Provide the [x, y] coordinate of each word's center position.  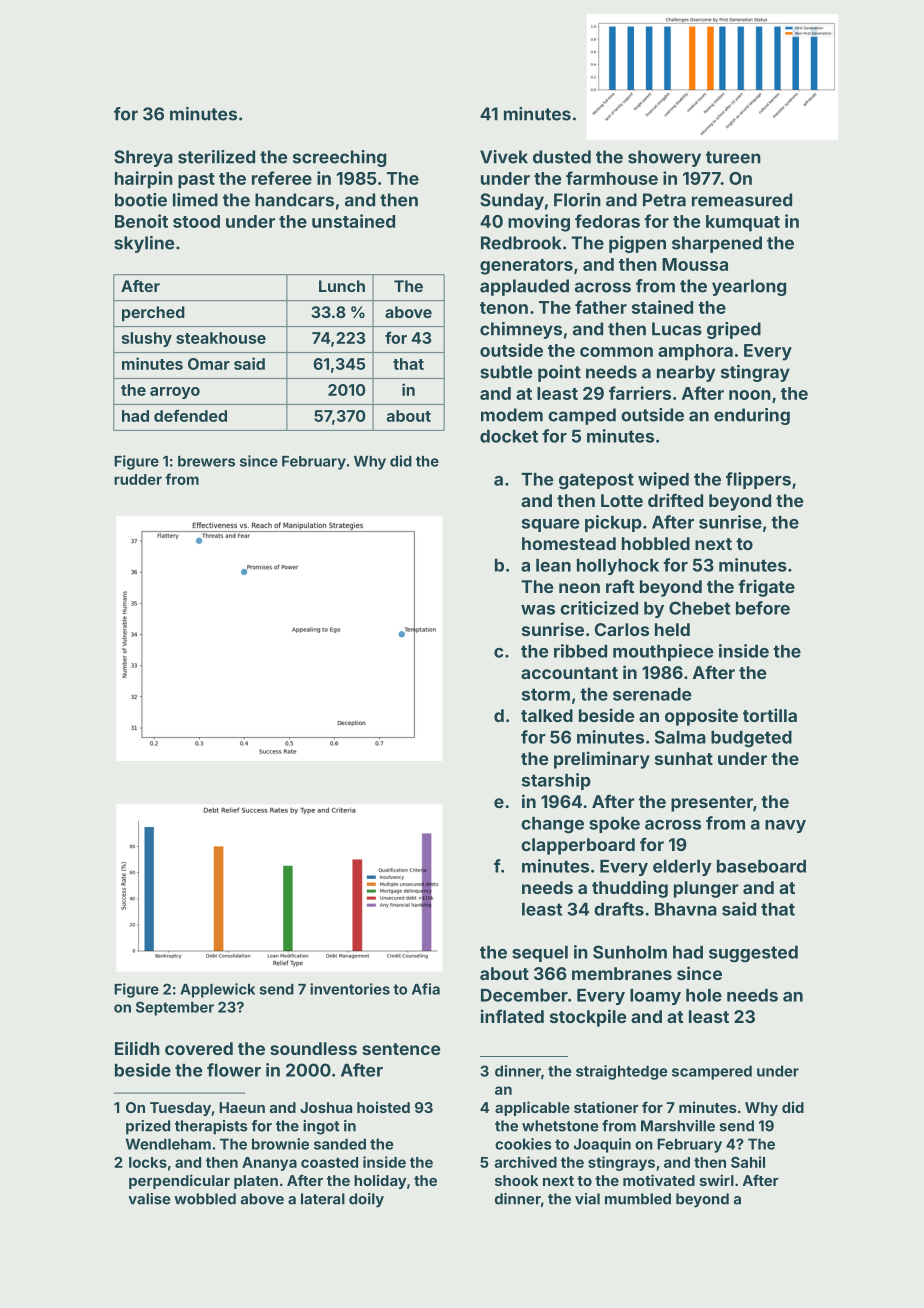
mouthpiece [663, 652]
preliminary [602, 760]
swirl [717, 1180]
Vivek [504, 157]
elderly [682, 868]
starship [556, 781]
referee [282, 178]
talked [547, 715]
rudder [138, 479]
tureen [733, 157]
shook [516, 1180]
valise [149, 1199]
